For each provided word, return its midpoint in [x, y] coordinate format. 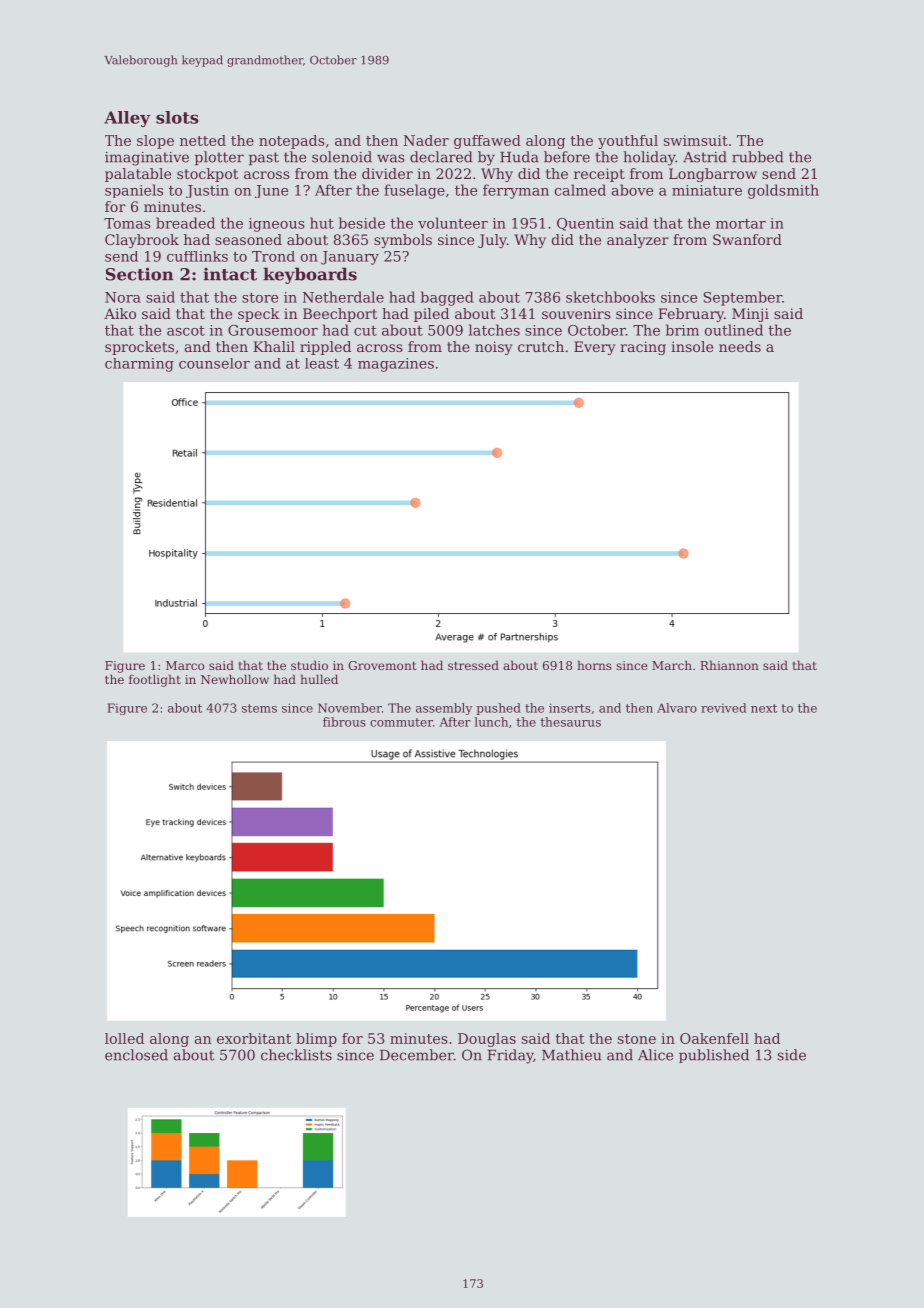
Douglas [487, 1040]
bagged [447, 298]
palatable [138, 175]
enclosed [136, 1055]
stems [259, 708]
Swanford [747, 239]
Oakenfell [714, 1038]
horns [594, 665]
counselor [214, 363]
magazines [396, 365]
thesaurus [570, 722]
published [714, 1056]
